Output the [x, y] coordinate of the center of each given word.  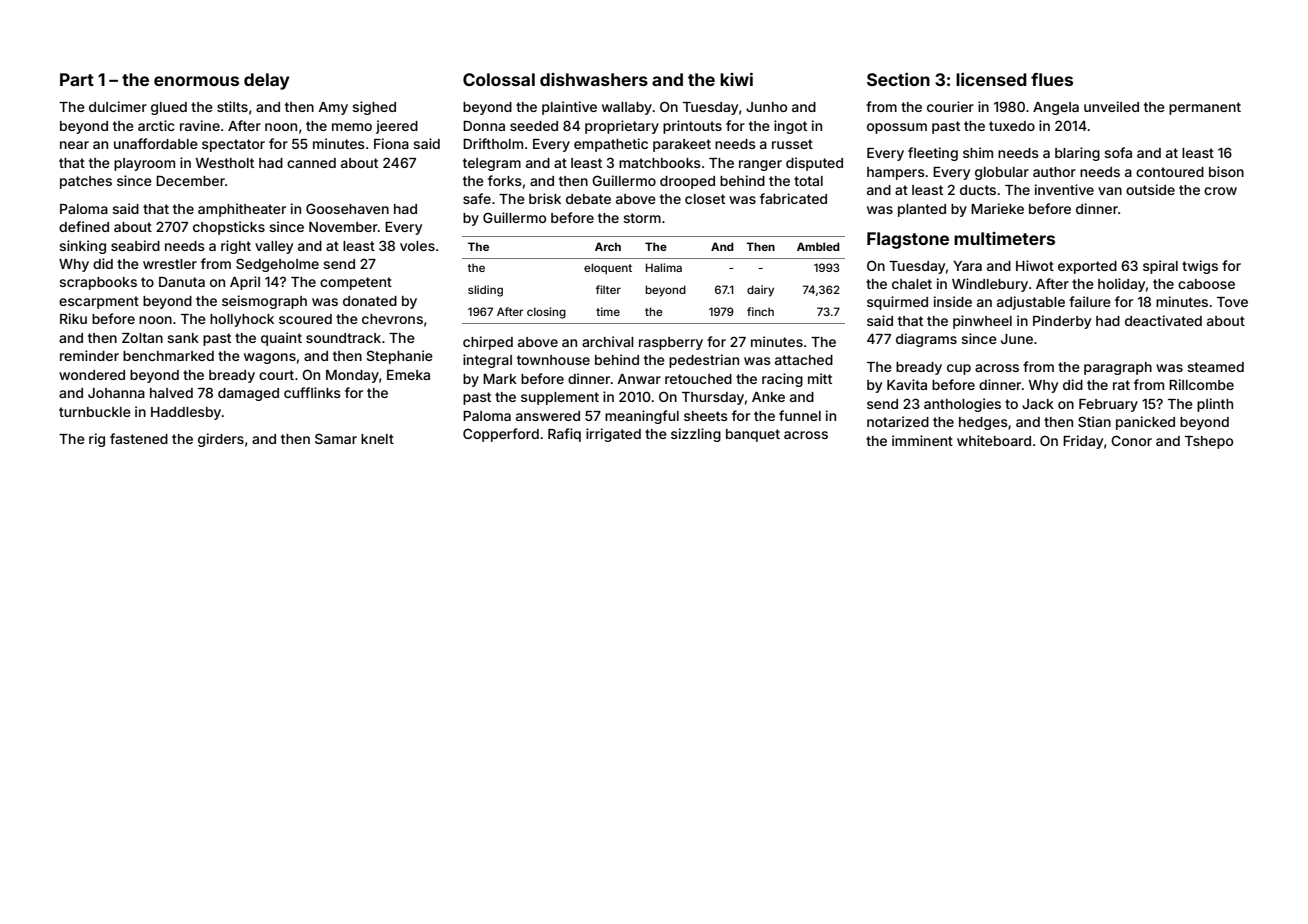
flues [1052, 79]
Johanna [116, 393]
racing [782, 380]
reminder [89, 355]
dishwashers [594, 79]
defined [84, 226]
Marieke [997, 208]
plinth [1215, 405]
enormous [196, 81]
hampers [896, 173]
